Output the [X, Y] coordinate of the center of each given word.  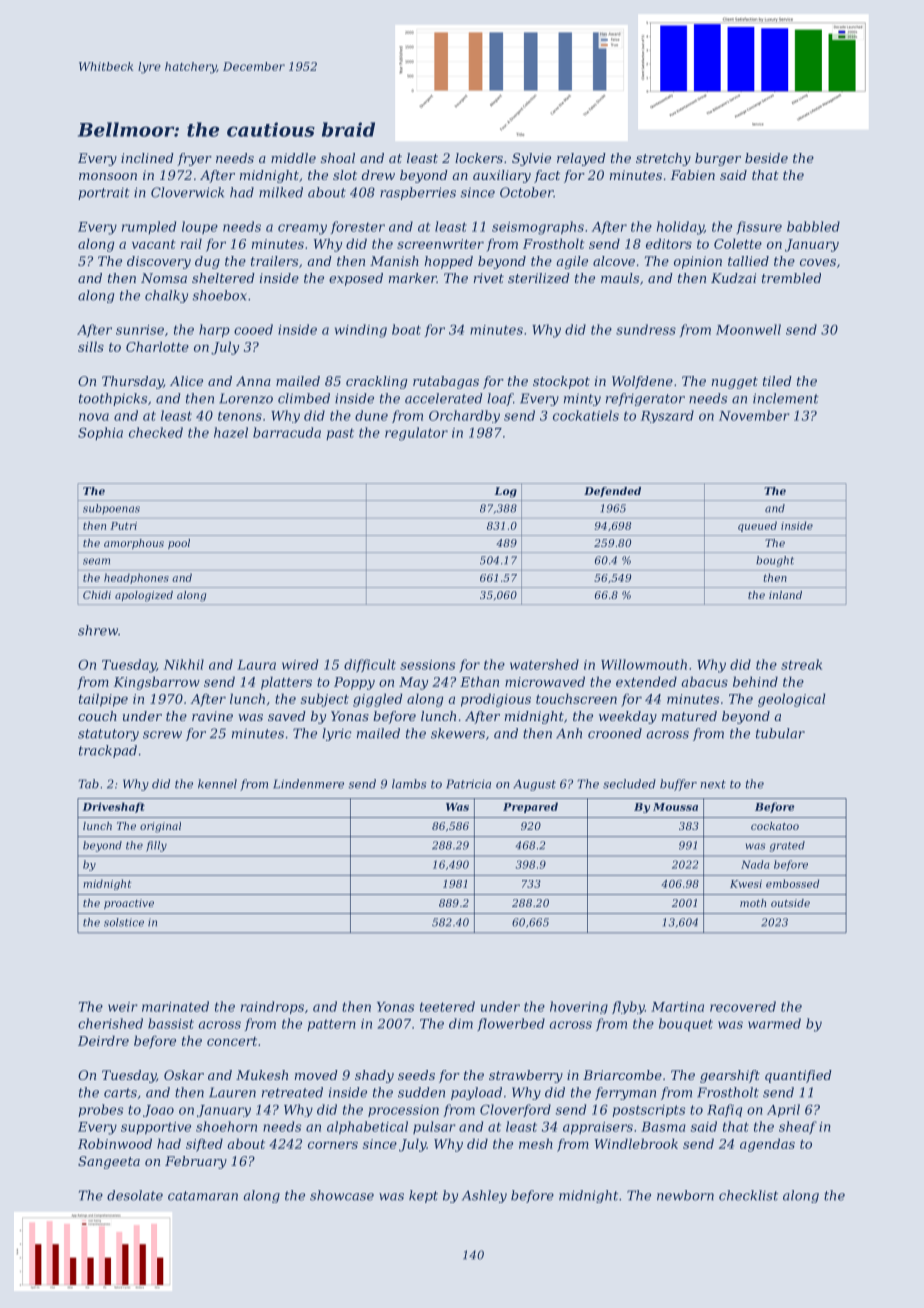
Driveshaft [113, 807]
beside [766, 158]
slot [345, 175]
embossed [792, 883]
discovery [159, 262]
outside [790, 903]
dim [461, 1023]
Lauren [232, 1092]
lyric [337, 734]
